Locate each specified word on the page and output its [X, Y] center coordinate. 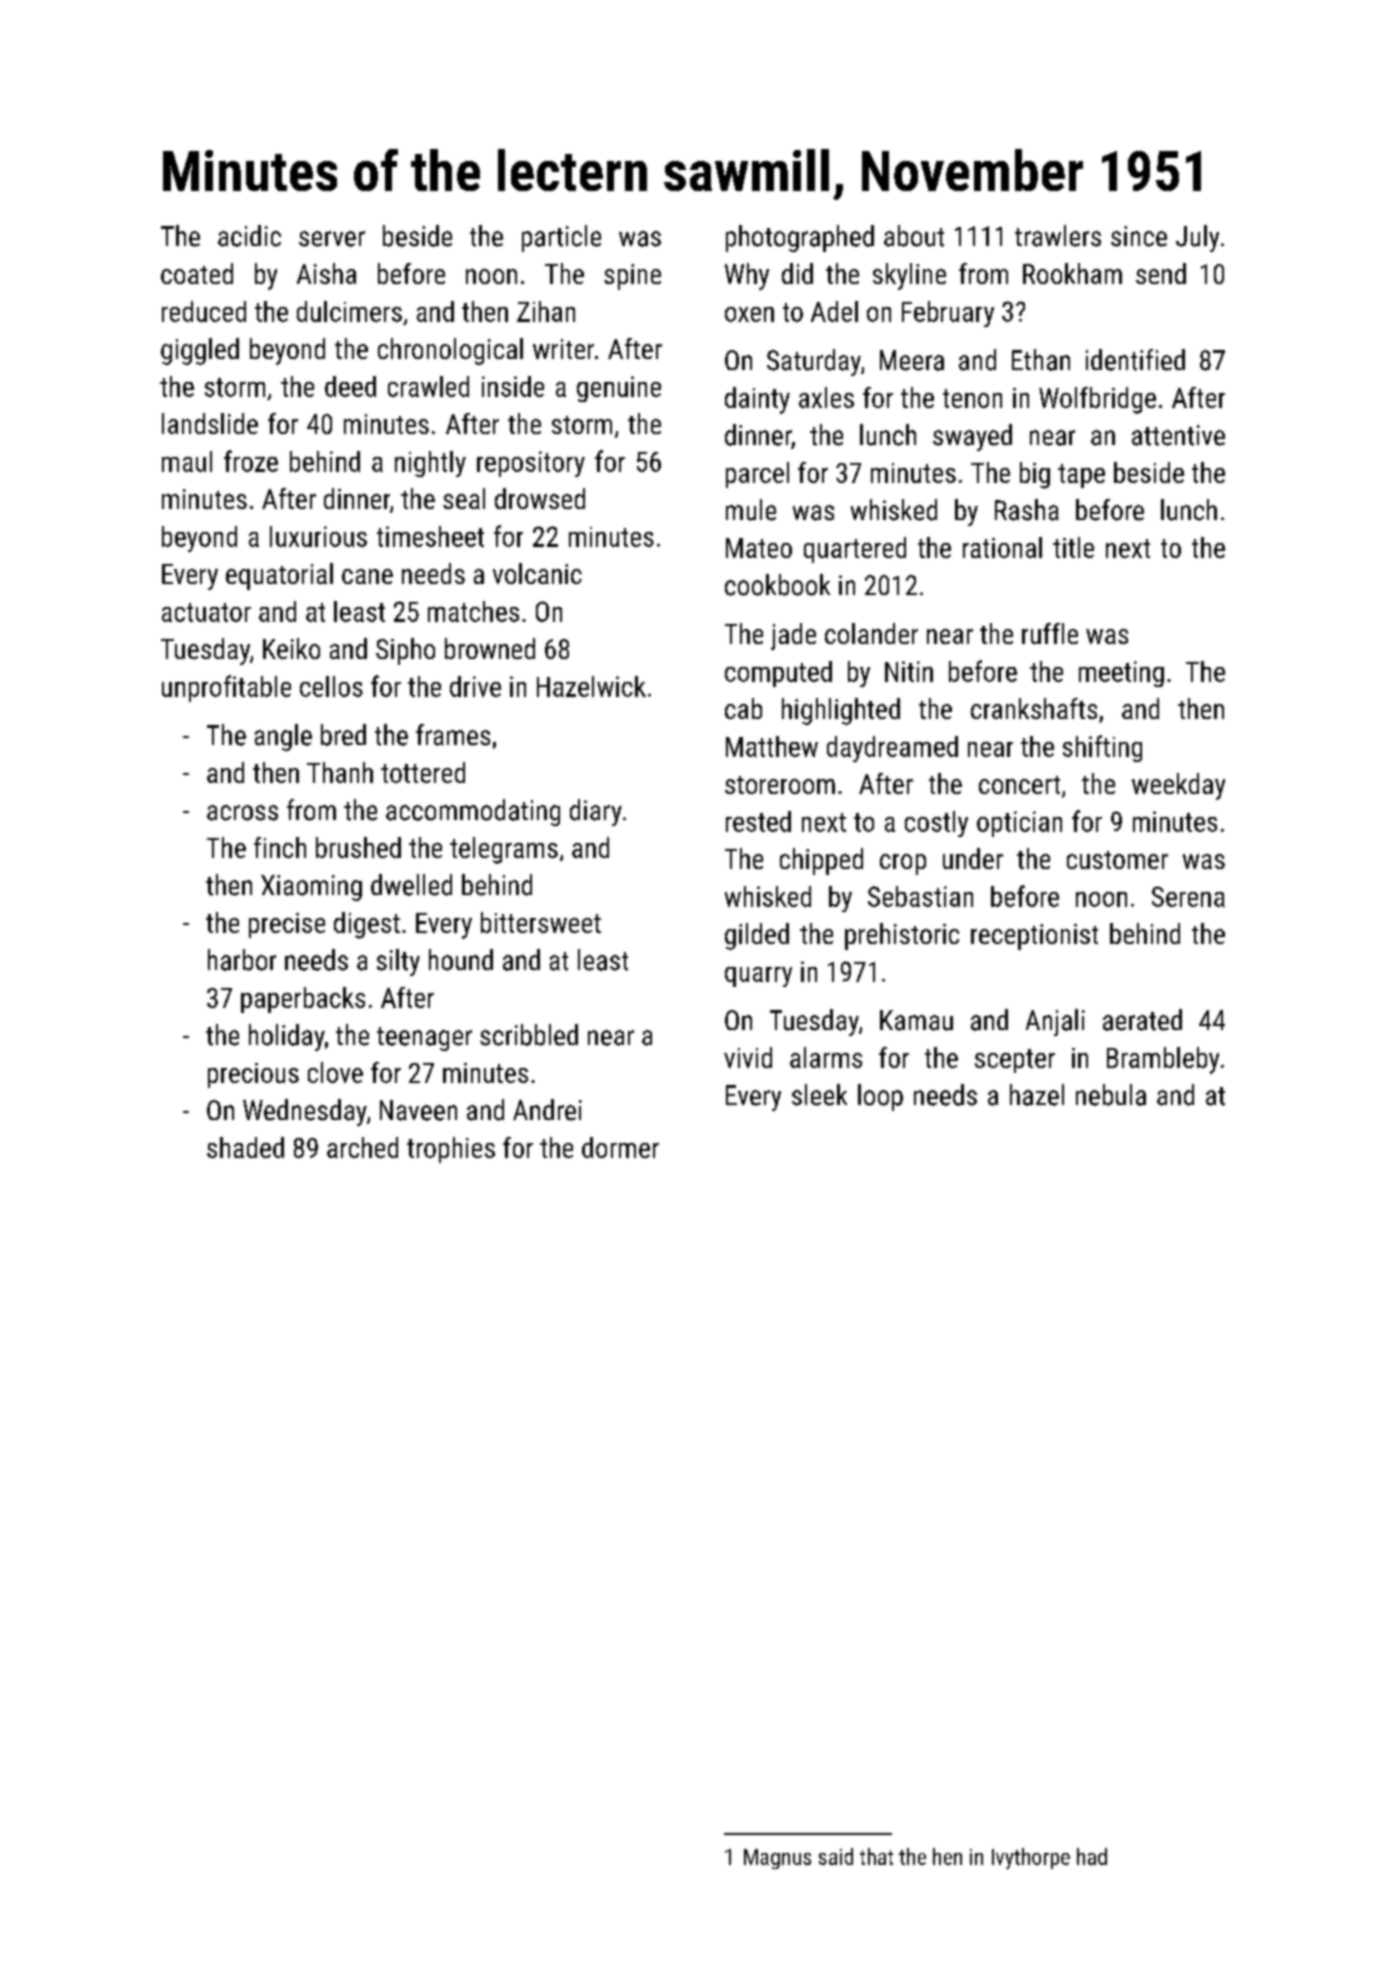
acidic [249, 236]
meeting [1121, 674]
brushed [358, 847]
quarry [758, 977]
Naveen [418, 1110]
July [1197, 238]
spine [632, 277]
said [836, 1856]
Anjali [1055, 1022]
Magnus [777, 1859]
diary [596, 812]
